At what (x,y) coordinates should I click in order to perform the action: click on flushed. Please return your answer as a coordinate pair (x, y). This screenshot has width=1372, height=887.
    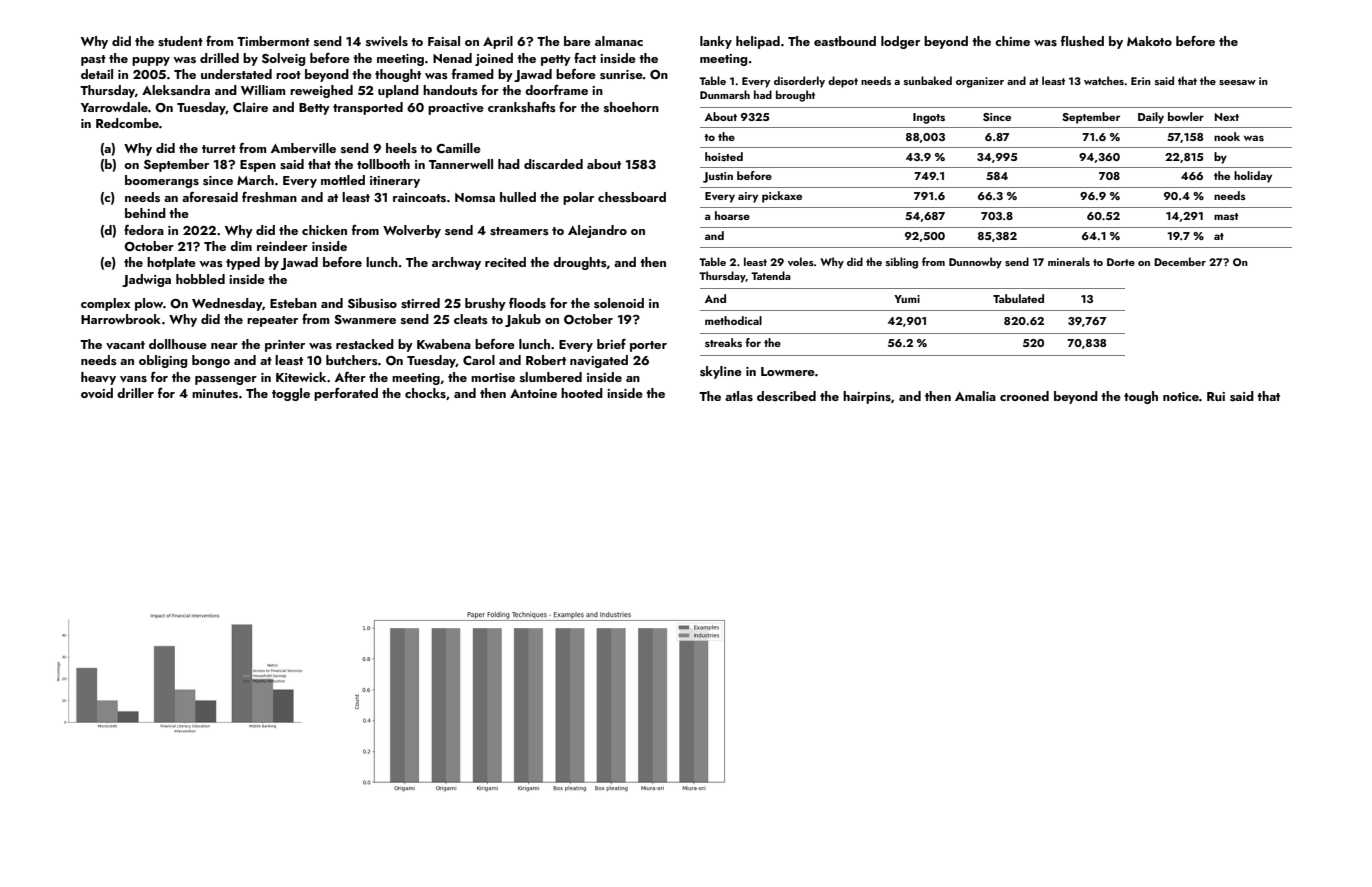
    Looking at the image, I should click on (1082, 41).
